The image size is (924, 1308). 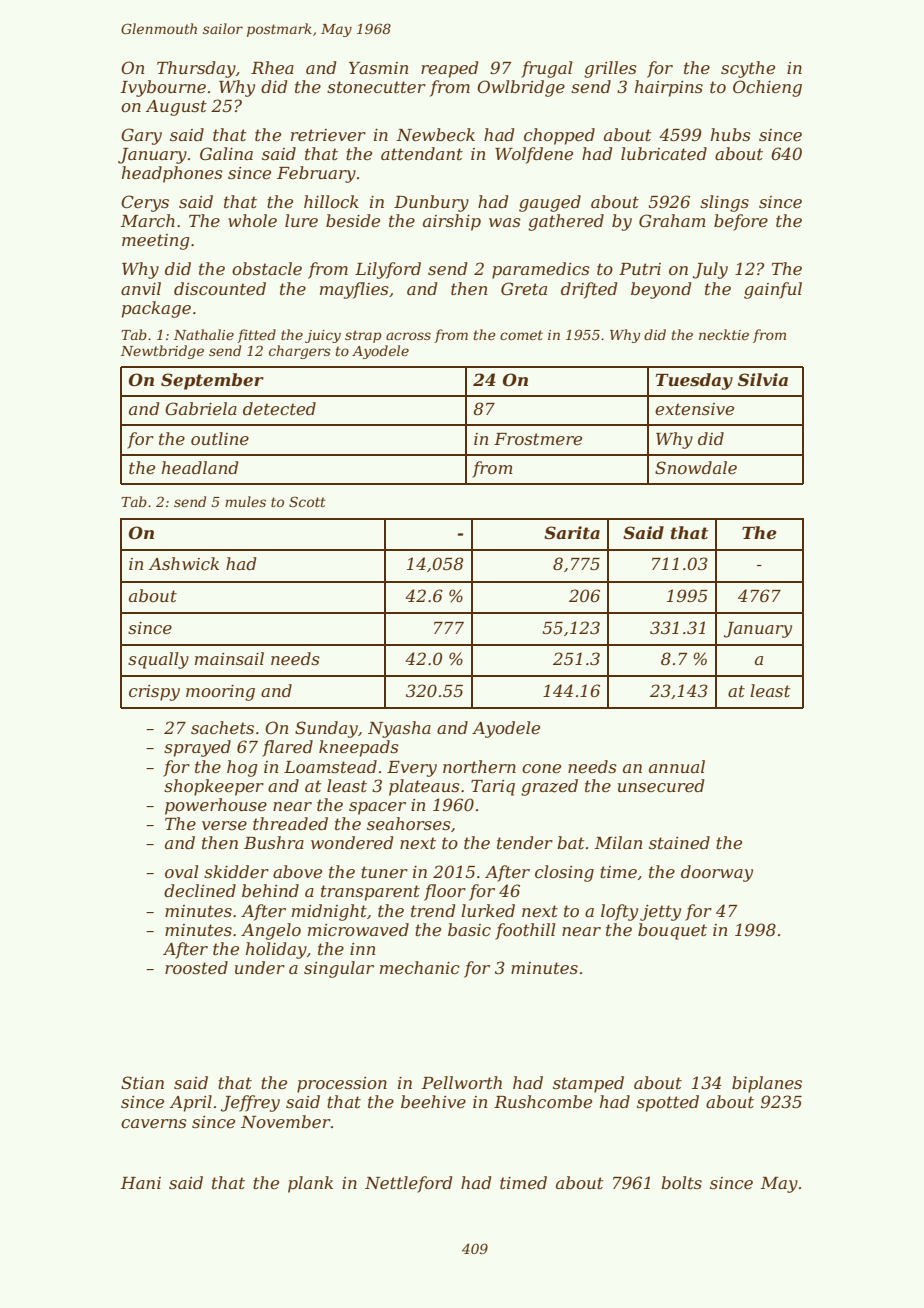 What do you see at coordinates (479, 766) in the screenshot?
I see `northern` at bounding box center [479, 766].
